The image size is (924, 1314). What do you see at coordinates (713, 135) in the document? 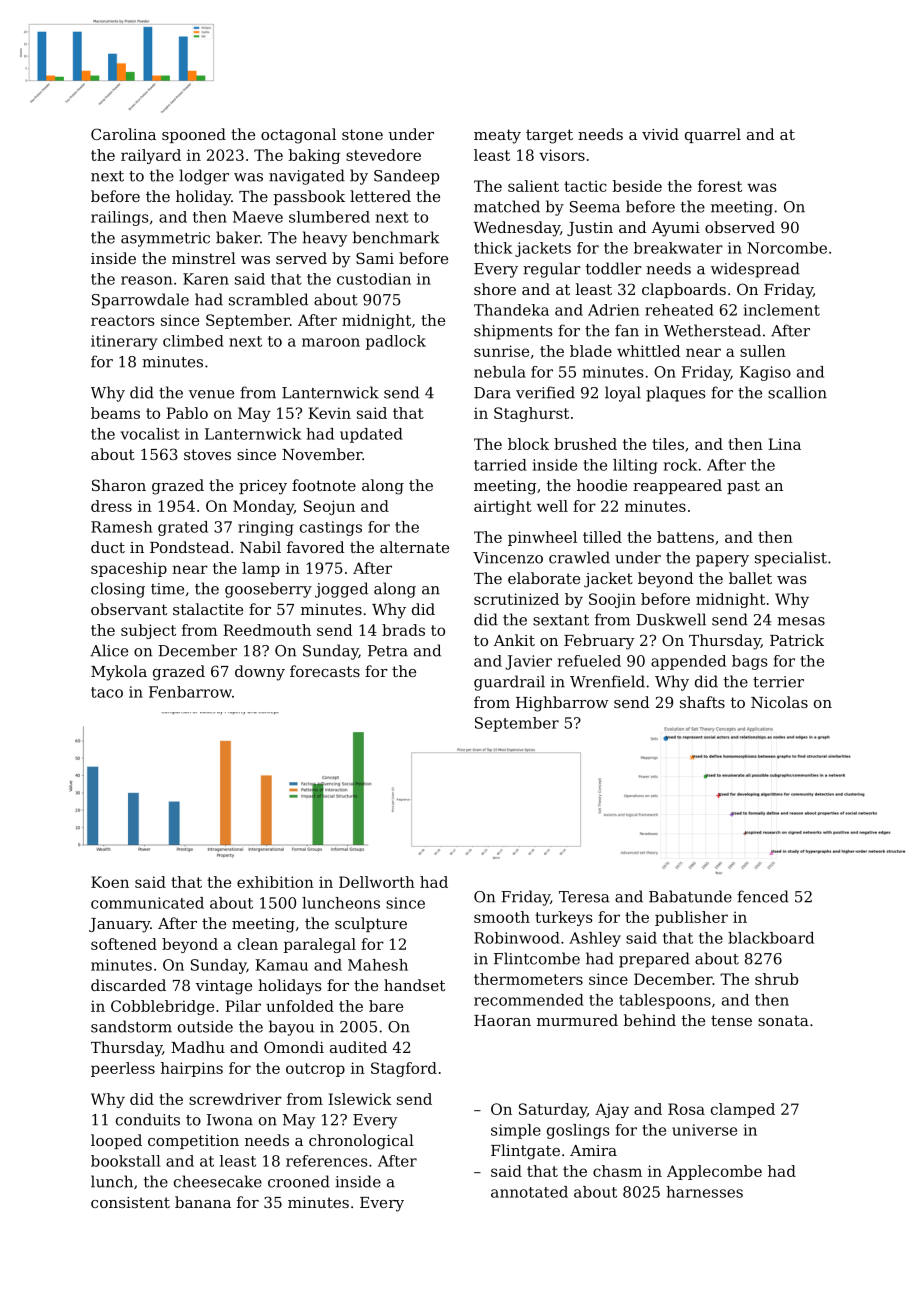
I see `quarrel` at bounding box center [713, 135].
